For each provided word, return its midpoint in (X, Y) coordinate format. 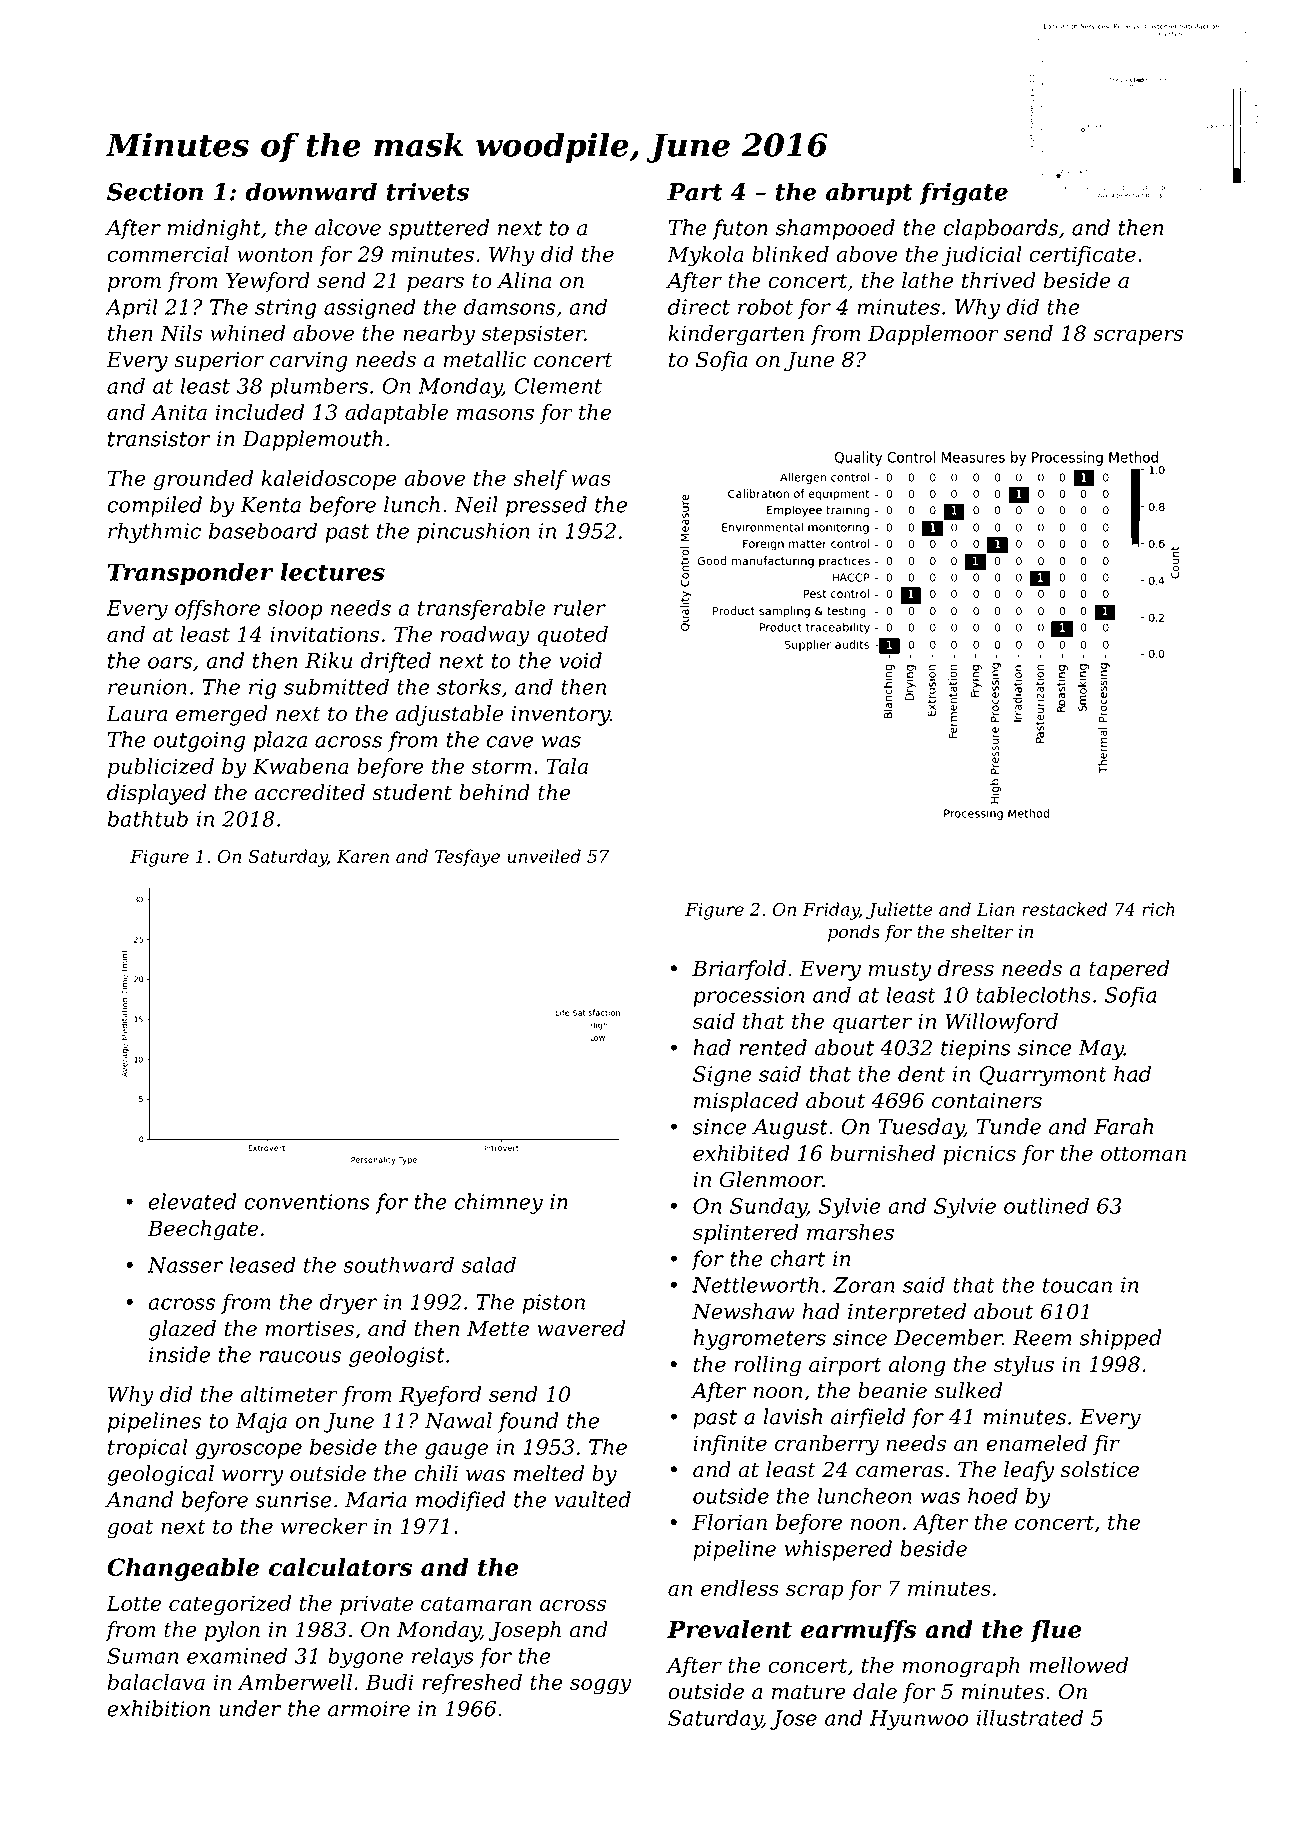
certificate (1082, 256)
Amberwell (295, 1682)
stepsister (533, 335)
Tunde (1009, 1126)
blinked (790, 254)
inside (179, 1354)
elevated (193, 1201)
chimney (499, 1203)
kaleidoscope (329, 480)
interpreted (907, 1313)
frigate (963, 194)
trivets (428, 191)
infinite (730, 1445)
